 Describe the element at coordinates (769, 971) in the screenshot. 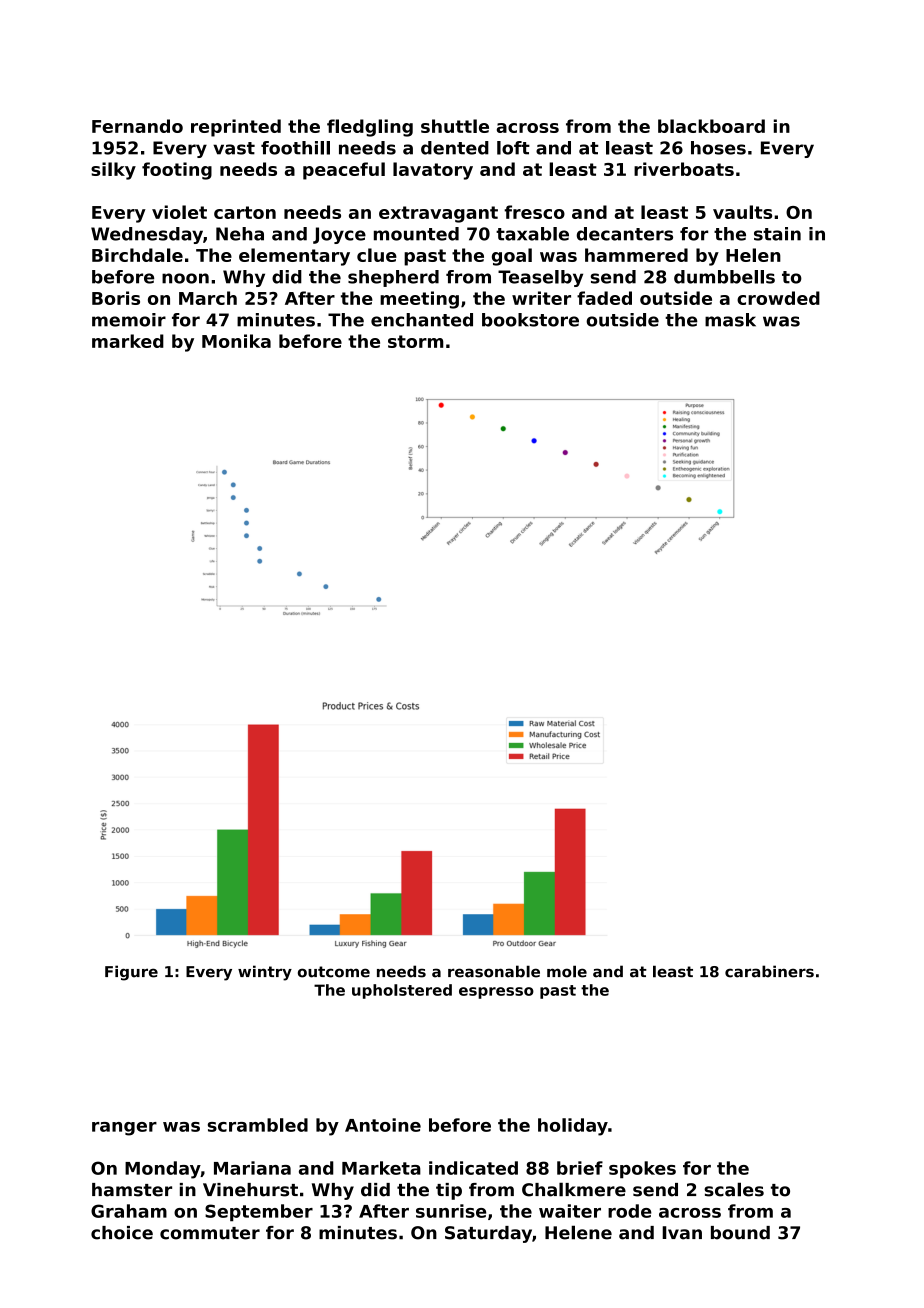

I see `carabiners` at that location.
